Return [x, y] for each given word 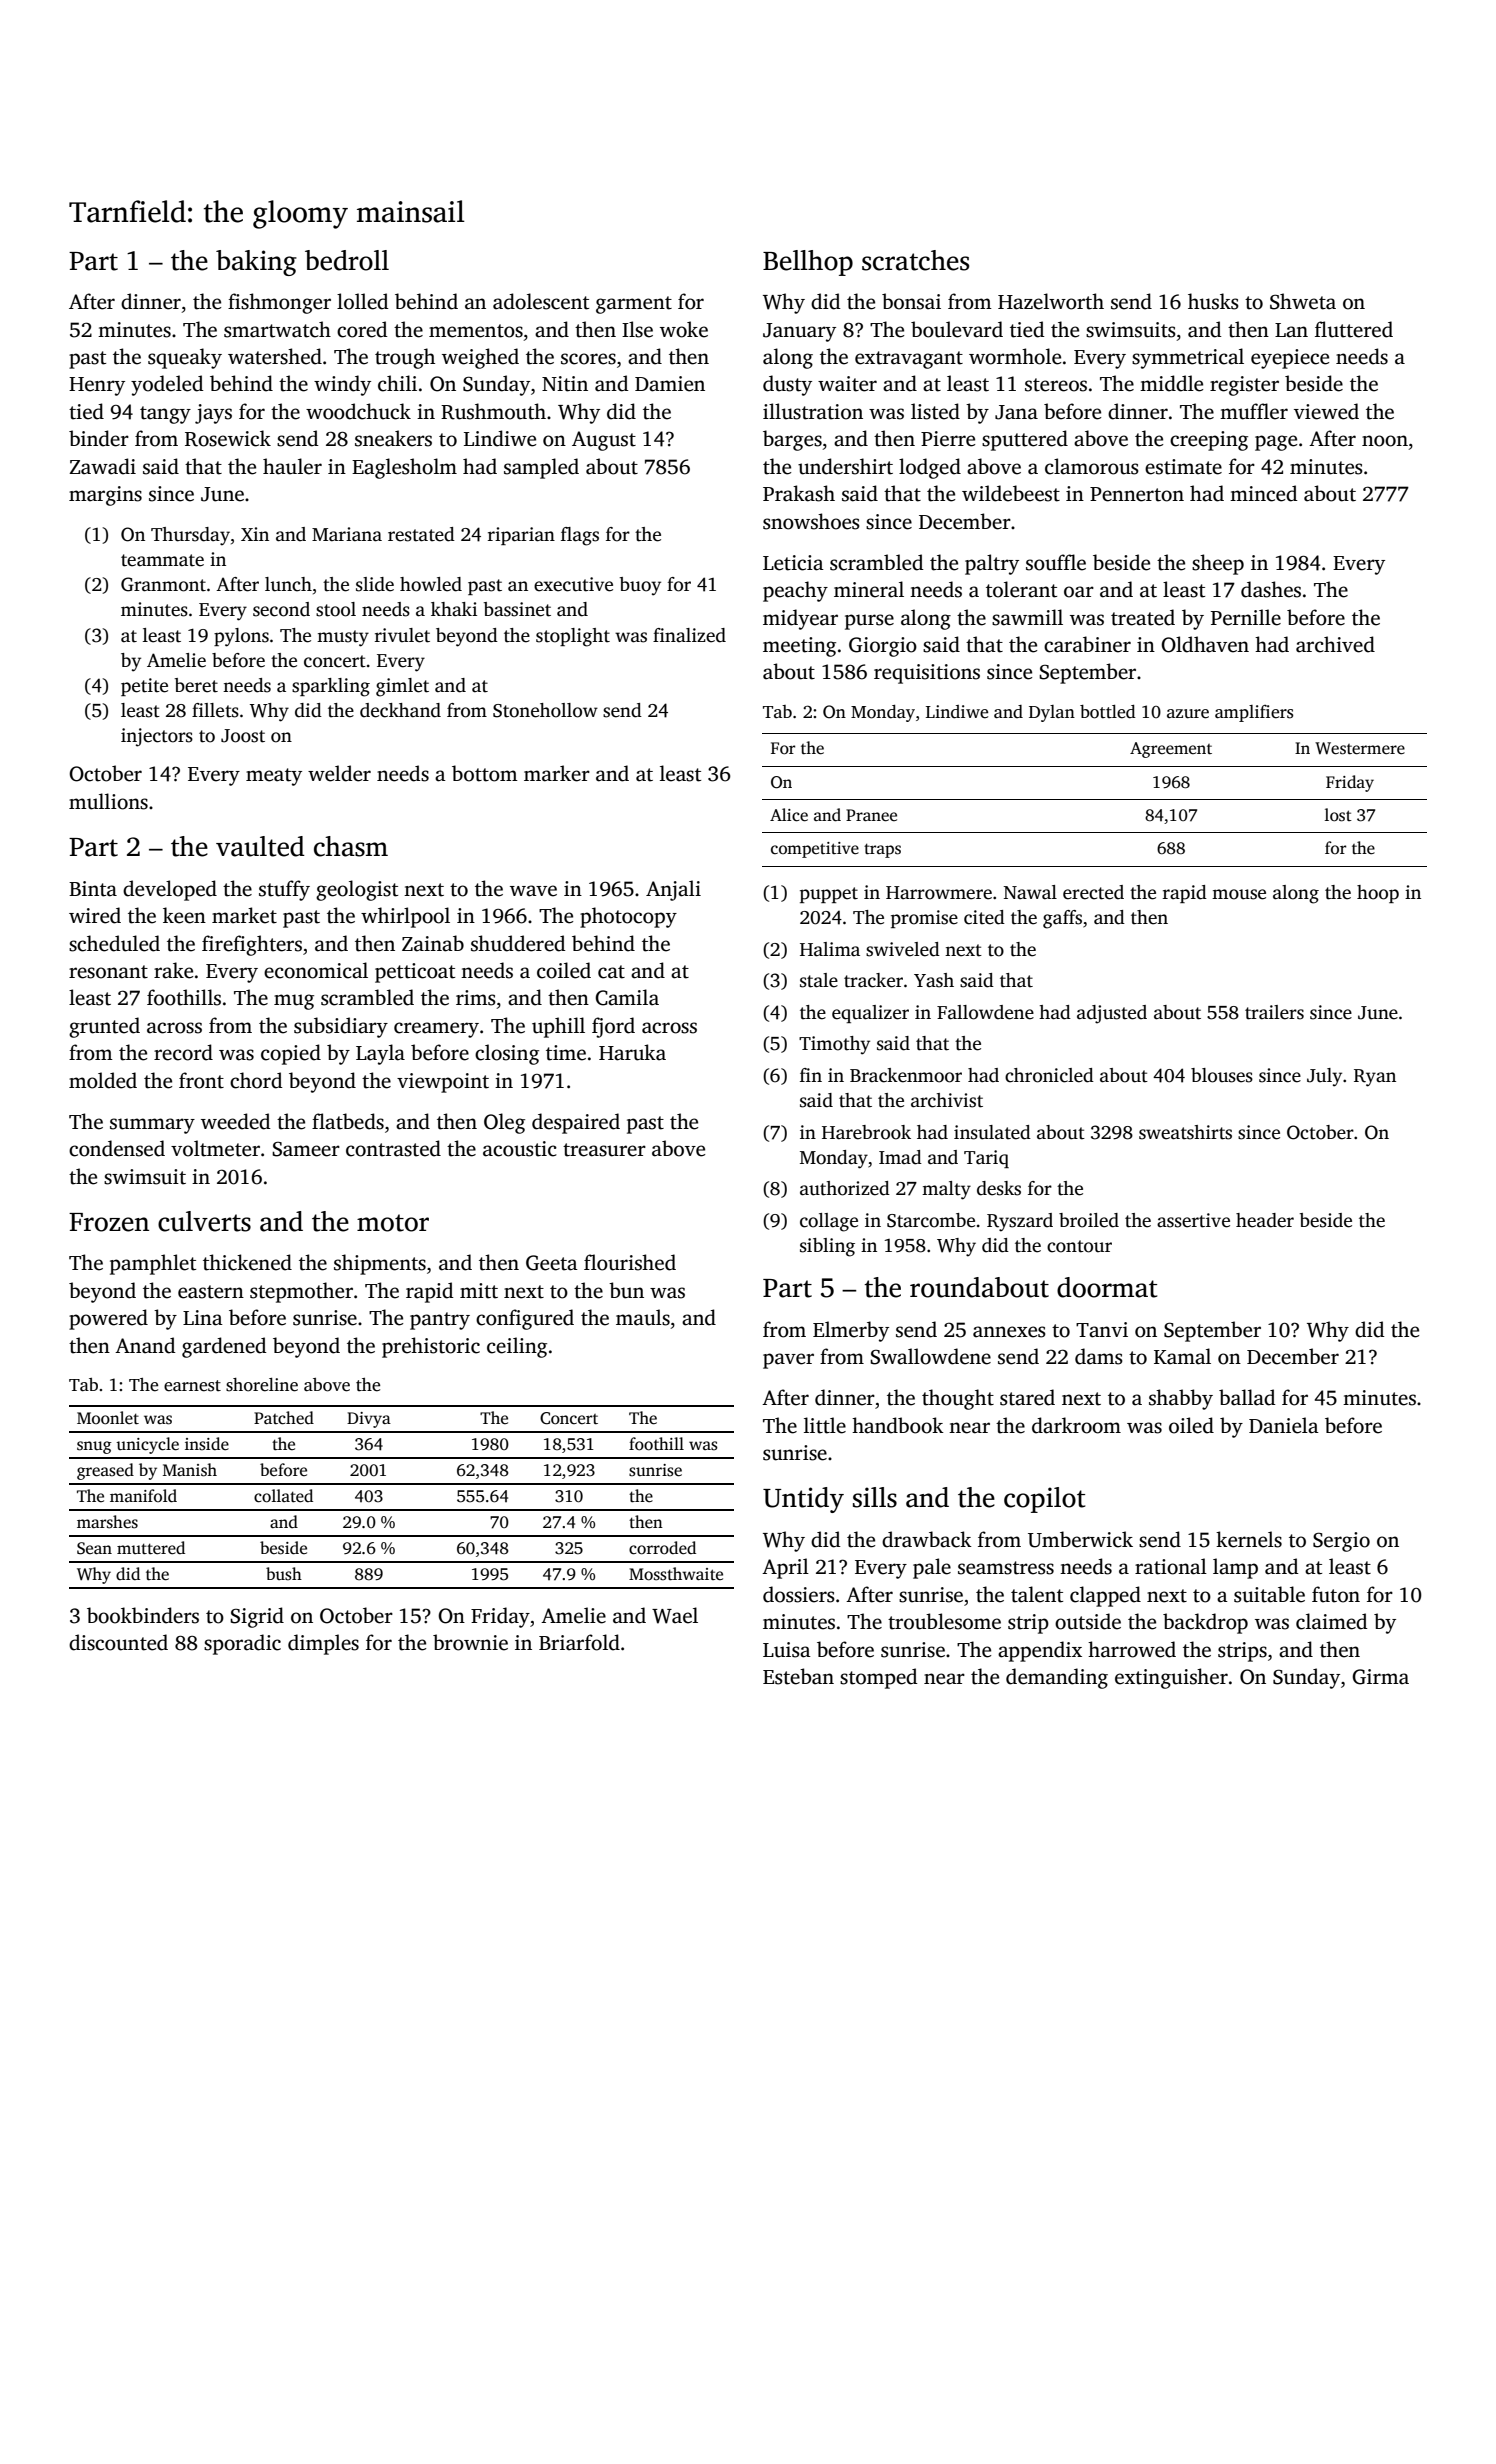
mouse [1239, 894]
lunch [288, 584]
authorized [845, 1188]
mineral [869, 589]
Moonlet [108, 1418]
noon [1385, 441]
